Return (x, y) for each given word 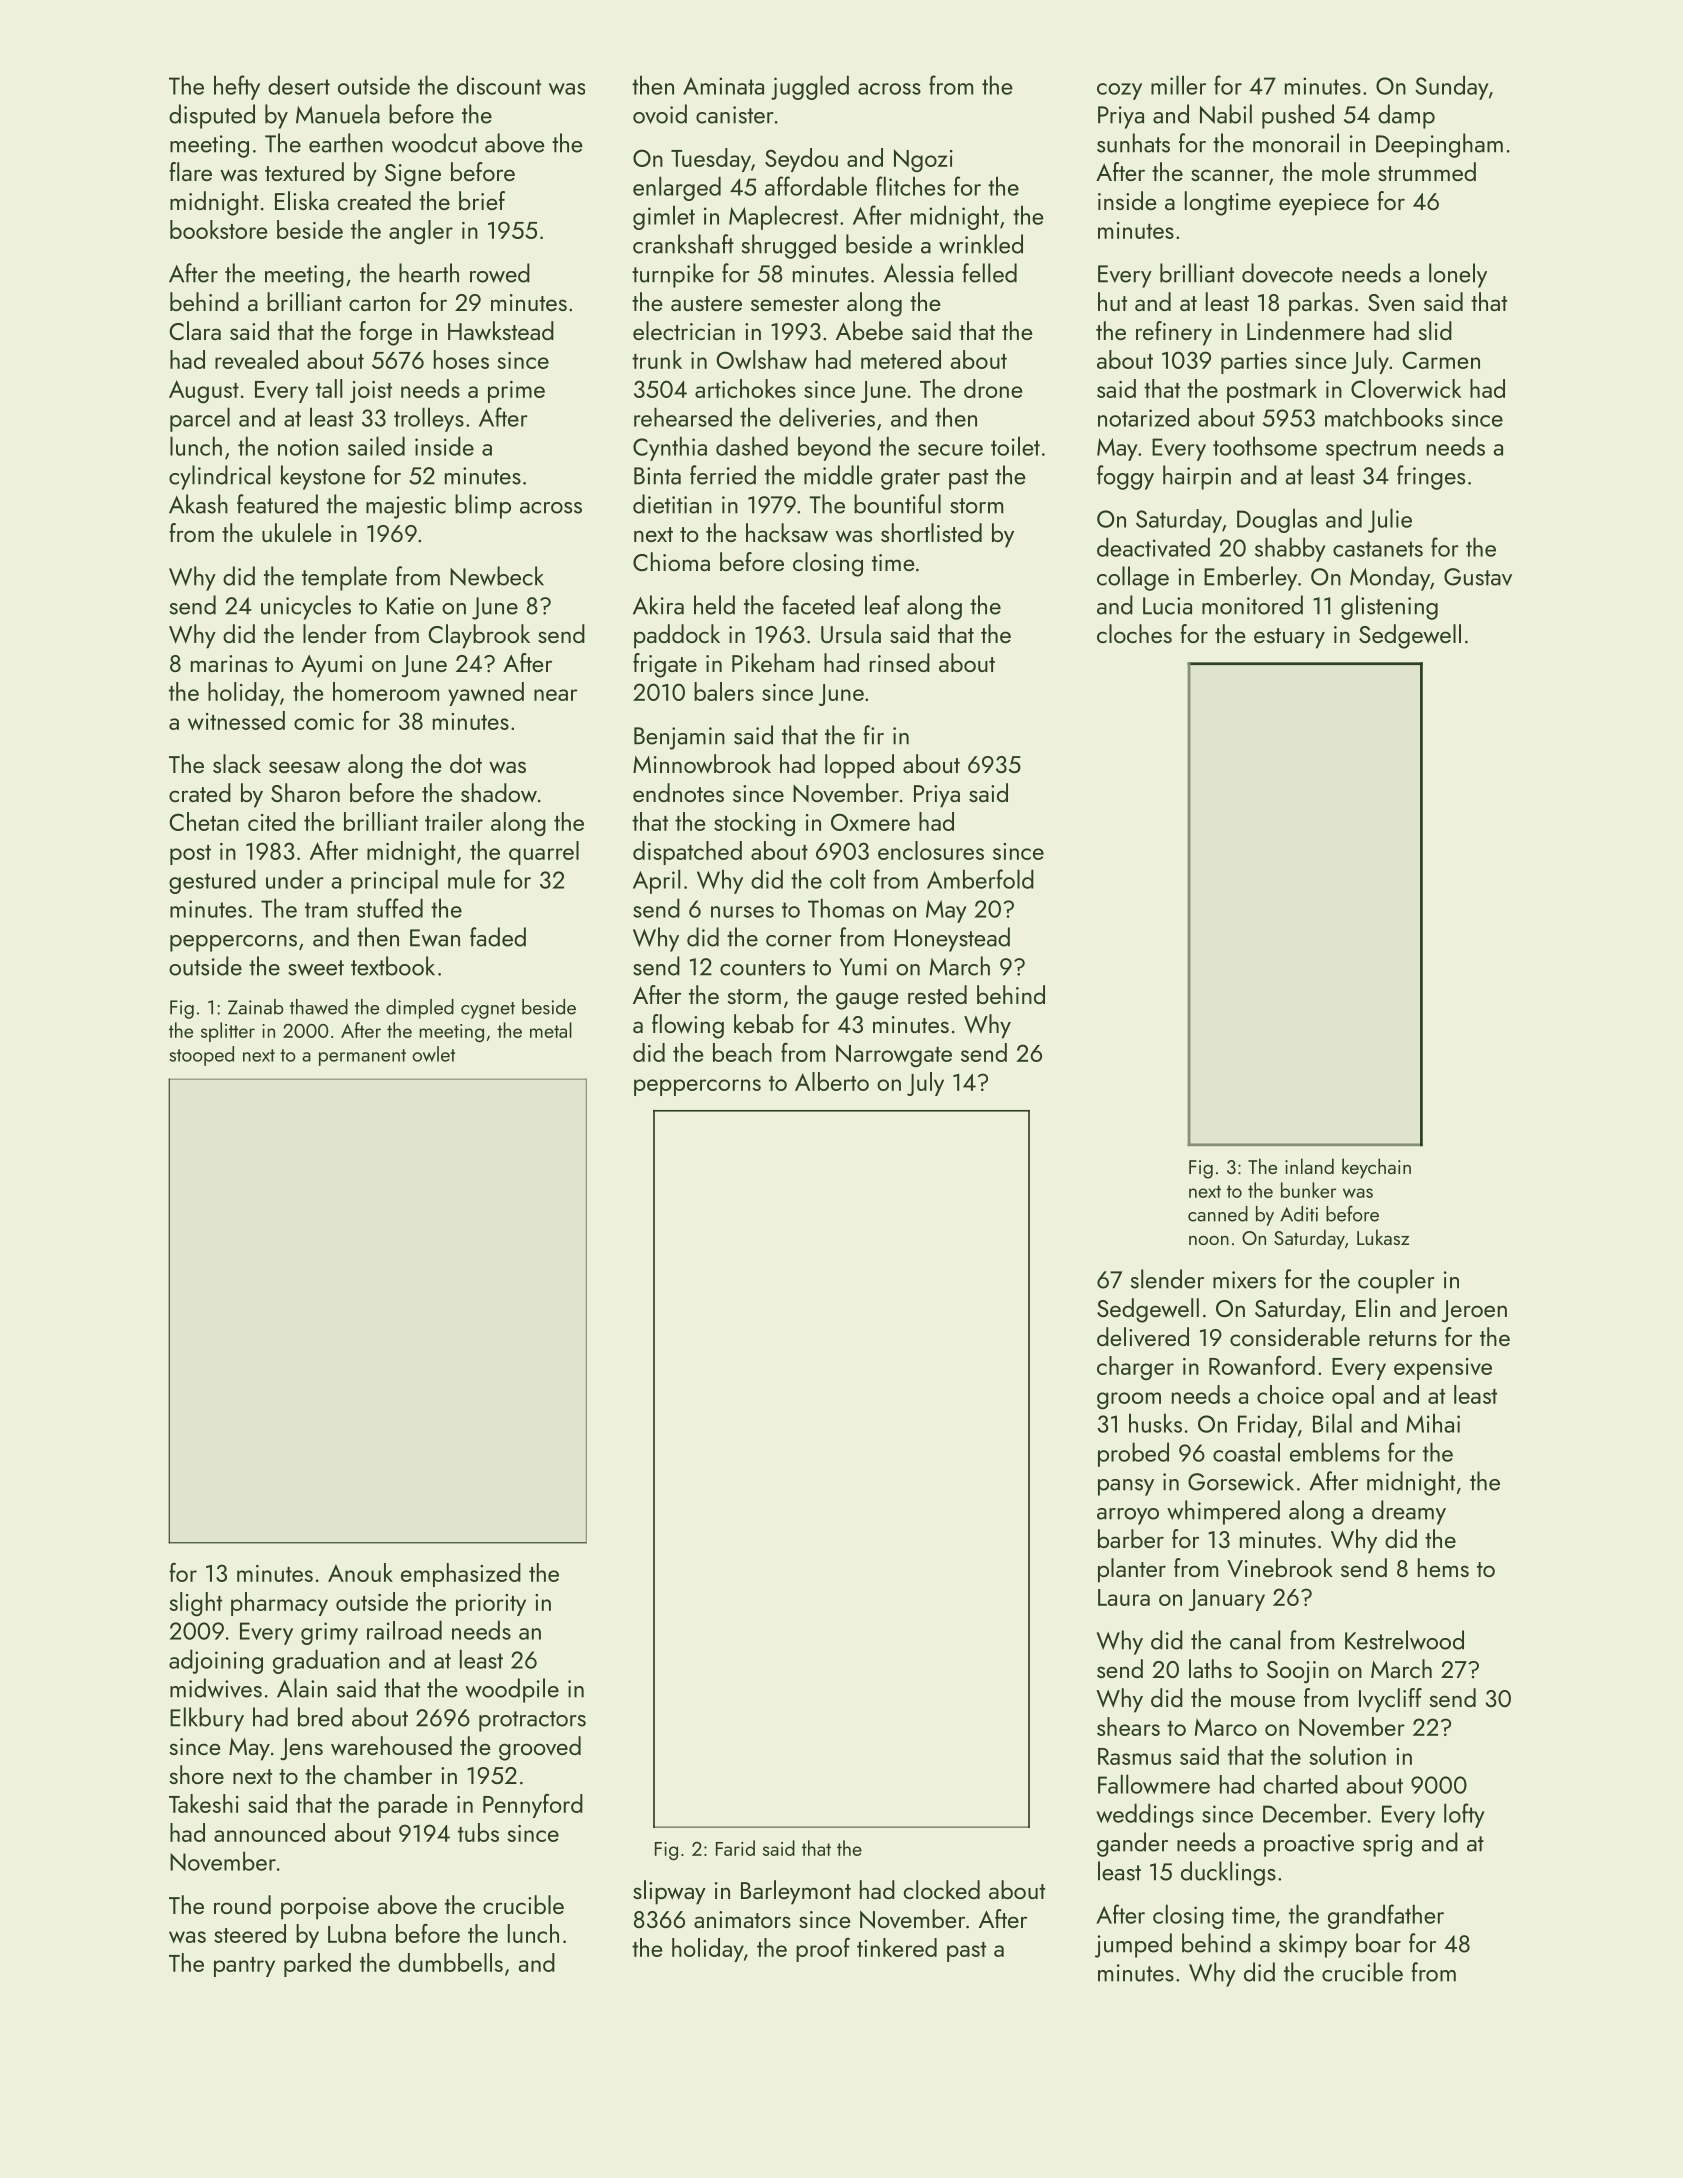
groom (1129, 1400)
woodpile (512, 1690)
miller (1178, 85)
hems (1443, 1567)
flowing (688, 1026)
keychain (1376, 1168)
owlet (433, 1054)
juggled (810, 87)
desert (299, 85)
